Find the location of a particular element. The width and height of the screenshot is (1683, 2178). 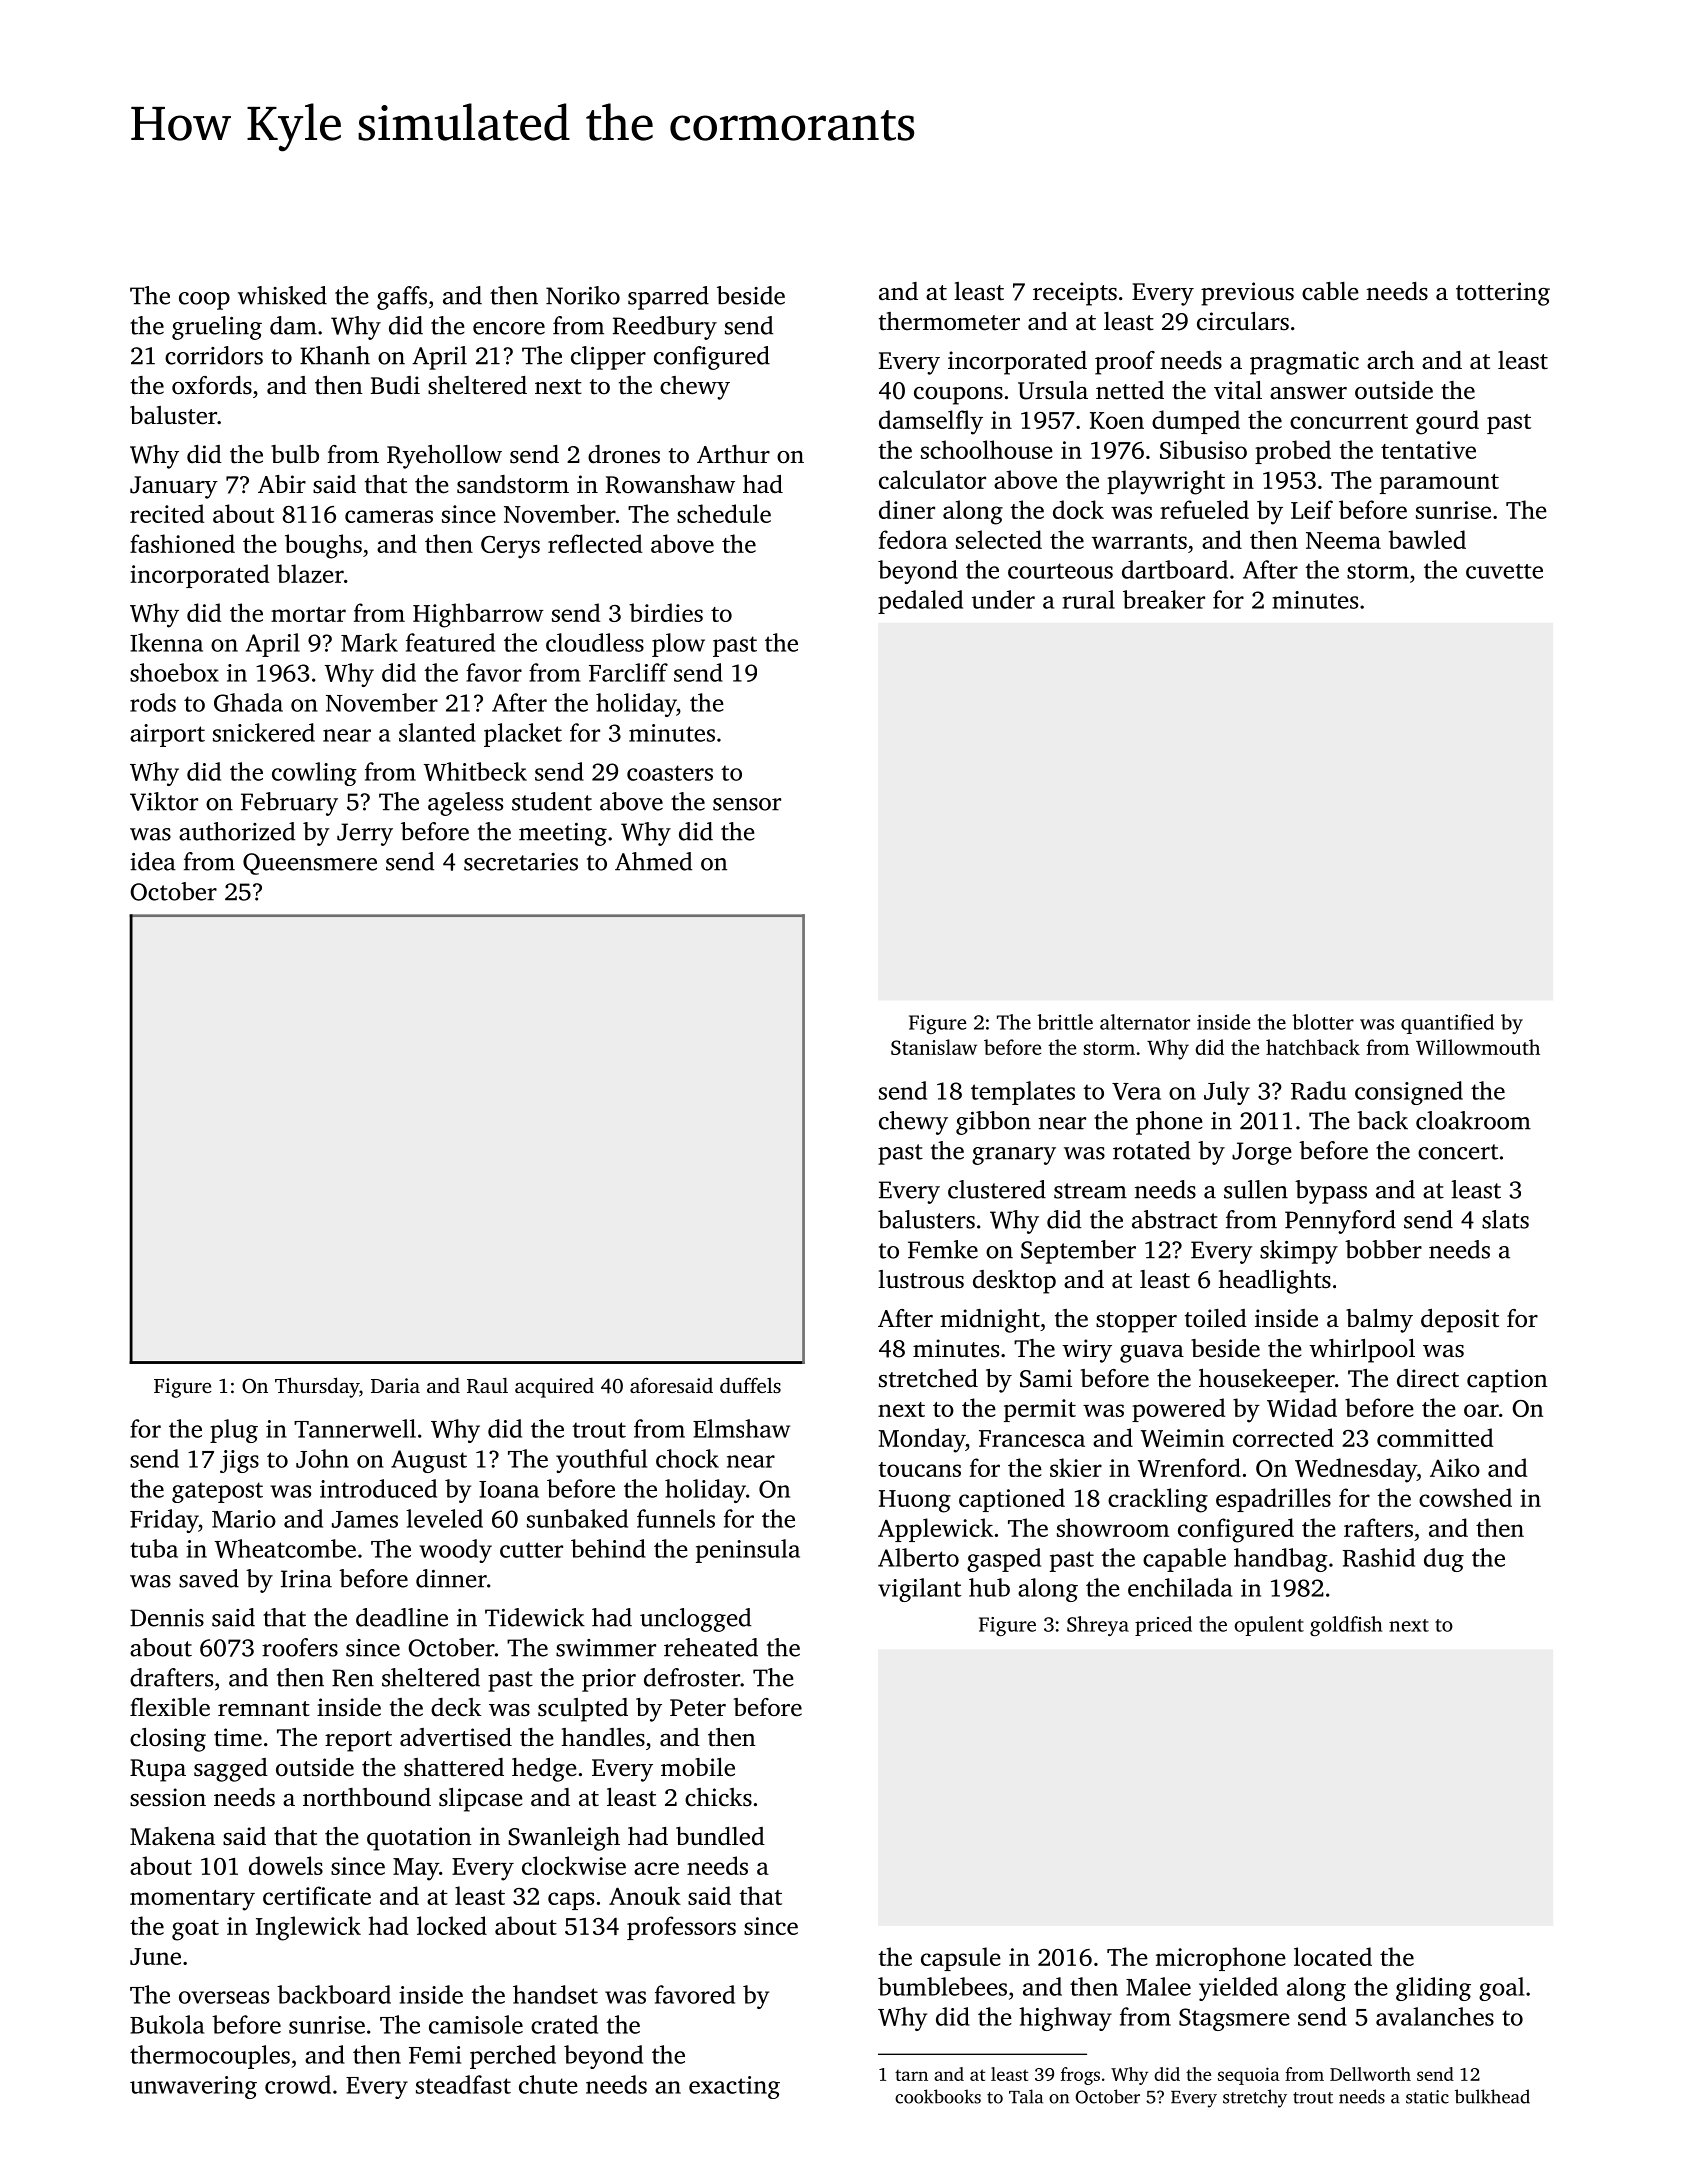

sensor is located at coordinates (747, 804).
